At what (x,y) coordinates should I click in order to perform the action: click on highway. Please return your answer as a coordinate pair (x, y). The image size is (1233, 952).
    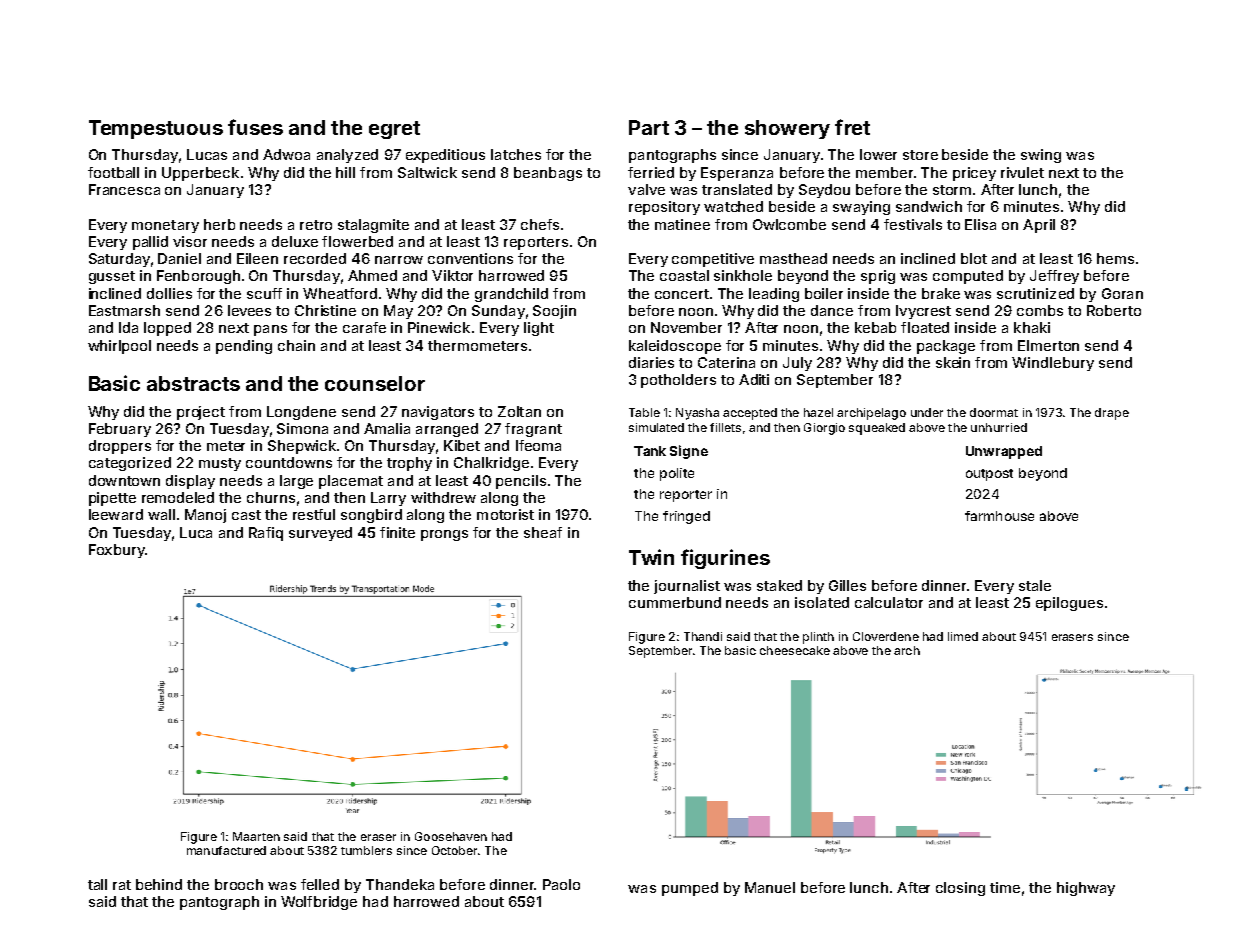
    Looking at the image, I should click on (1086, 889).
